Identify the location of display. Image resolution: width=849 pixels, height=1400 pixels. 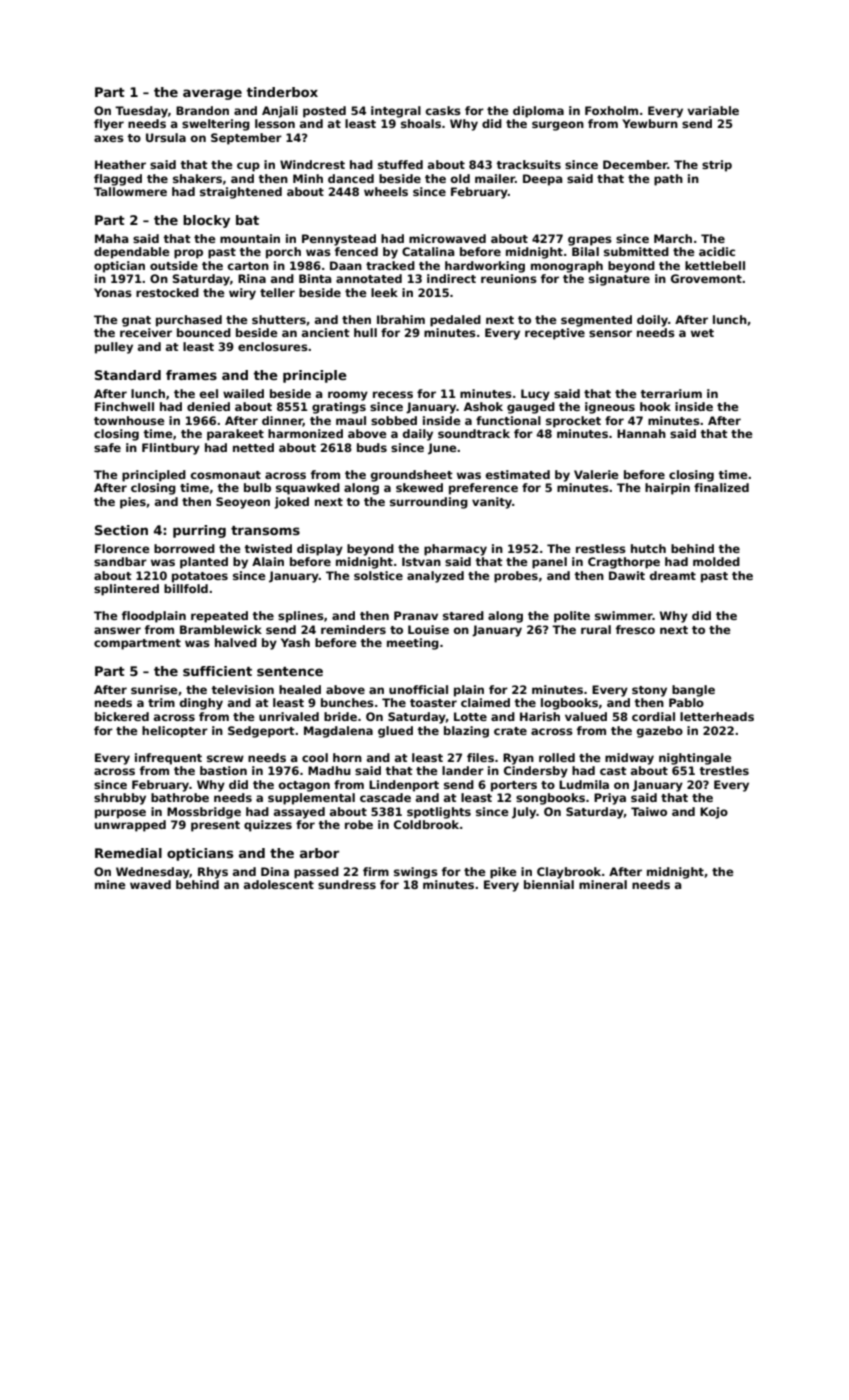
(320, 550).
